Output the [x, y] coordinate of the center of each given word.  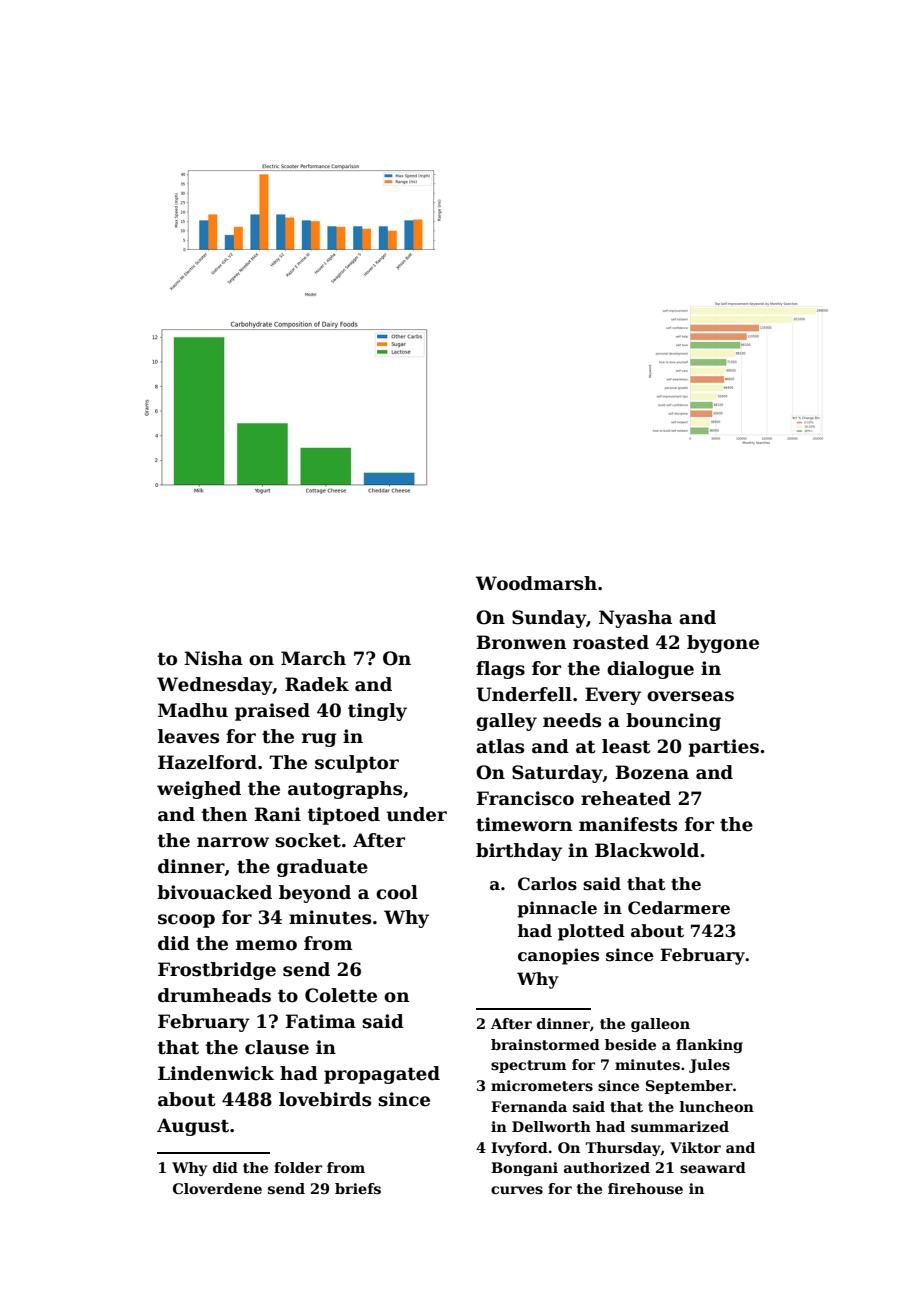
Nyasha [635, 619]
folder [298, 1167]
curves [517, 1190]
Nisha [213, 658]
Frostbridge [217, 971]
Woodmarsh [536, 583]
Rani [278, 814]
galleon [660, 1025]
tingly [377, 712]
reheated [626, 798]
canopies [558, 956]
